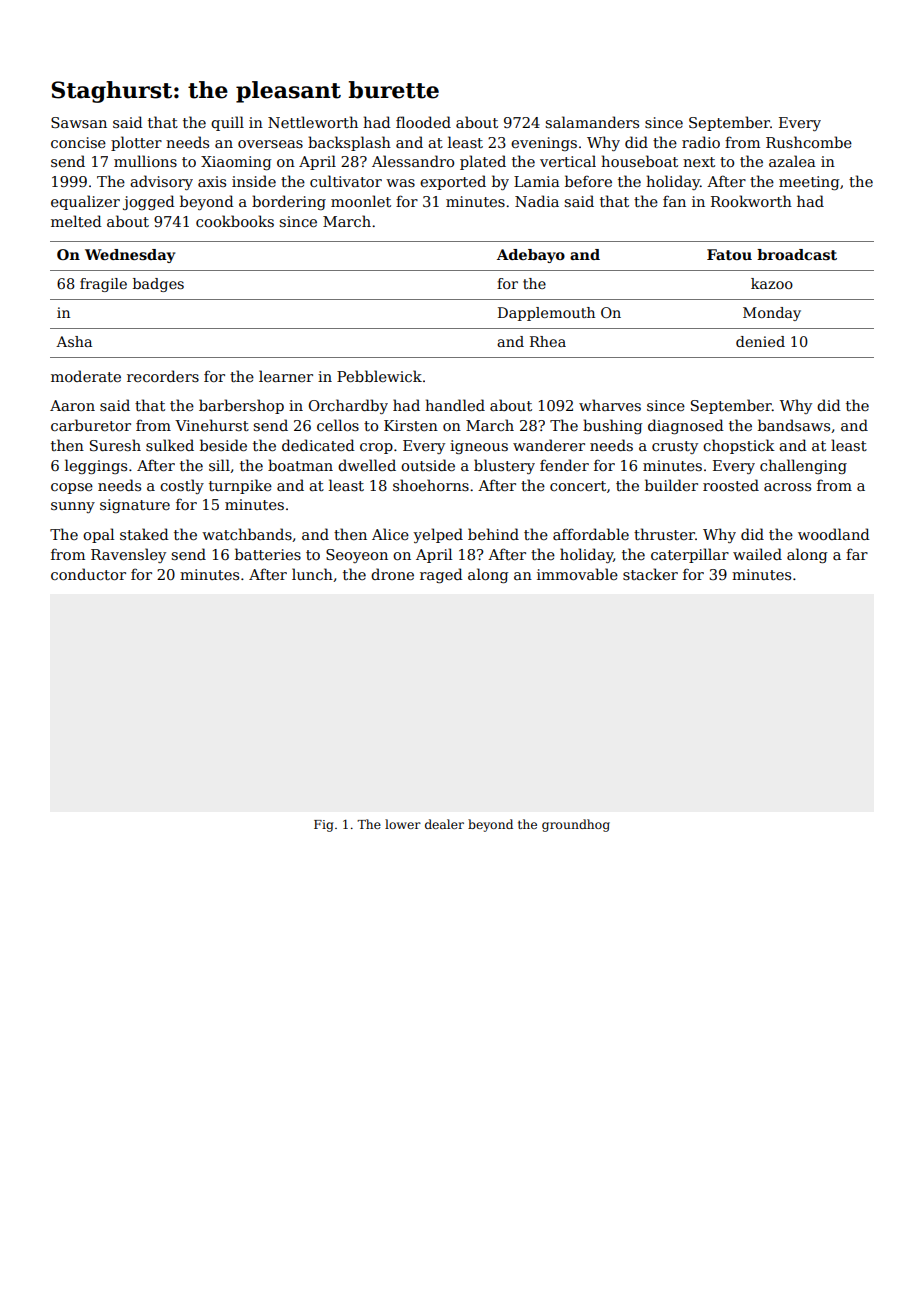  I want to click on sulked, so click(170, 445).
